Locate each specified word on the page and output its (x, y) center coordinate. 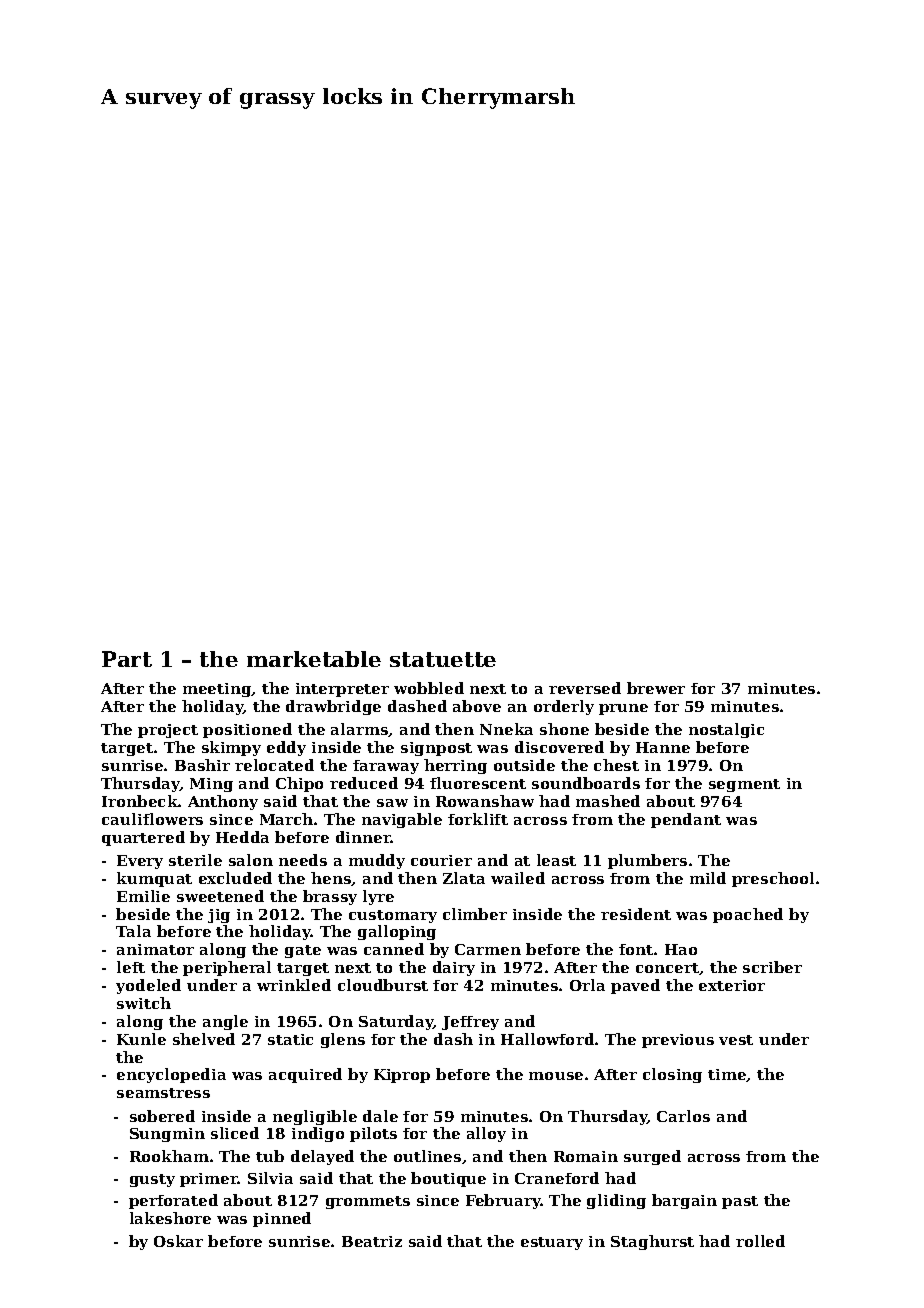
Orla (587, 985)
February (503, 1201)
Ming (211, 785)
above (477, 706)
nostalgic (726, 730)
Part (127, 659)
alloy (486, 1134)
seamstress (163, 1093)
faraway (386, 767)
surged (652, 1157)
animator (155, 949)
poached (748, 915)
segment (744, 785)
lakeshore (170, 1218)
